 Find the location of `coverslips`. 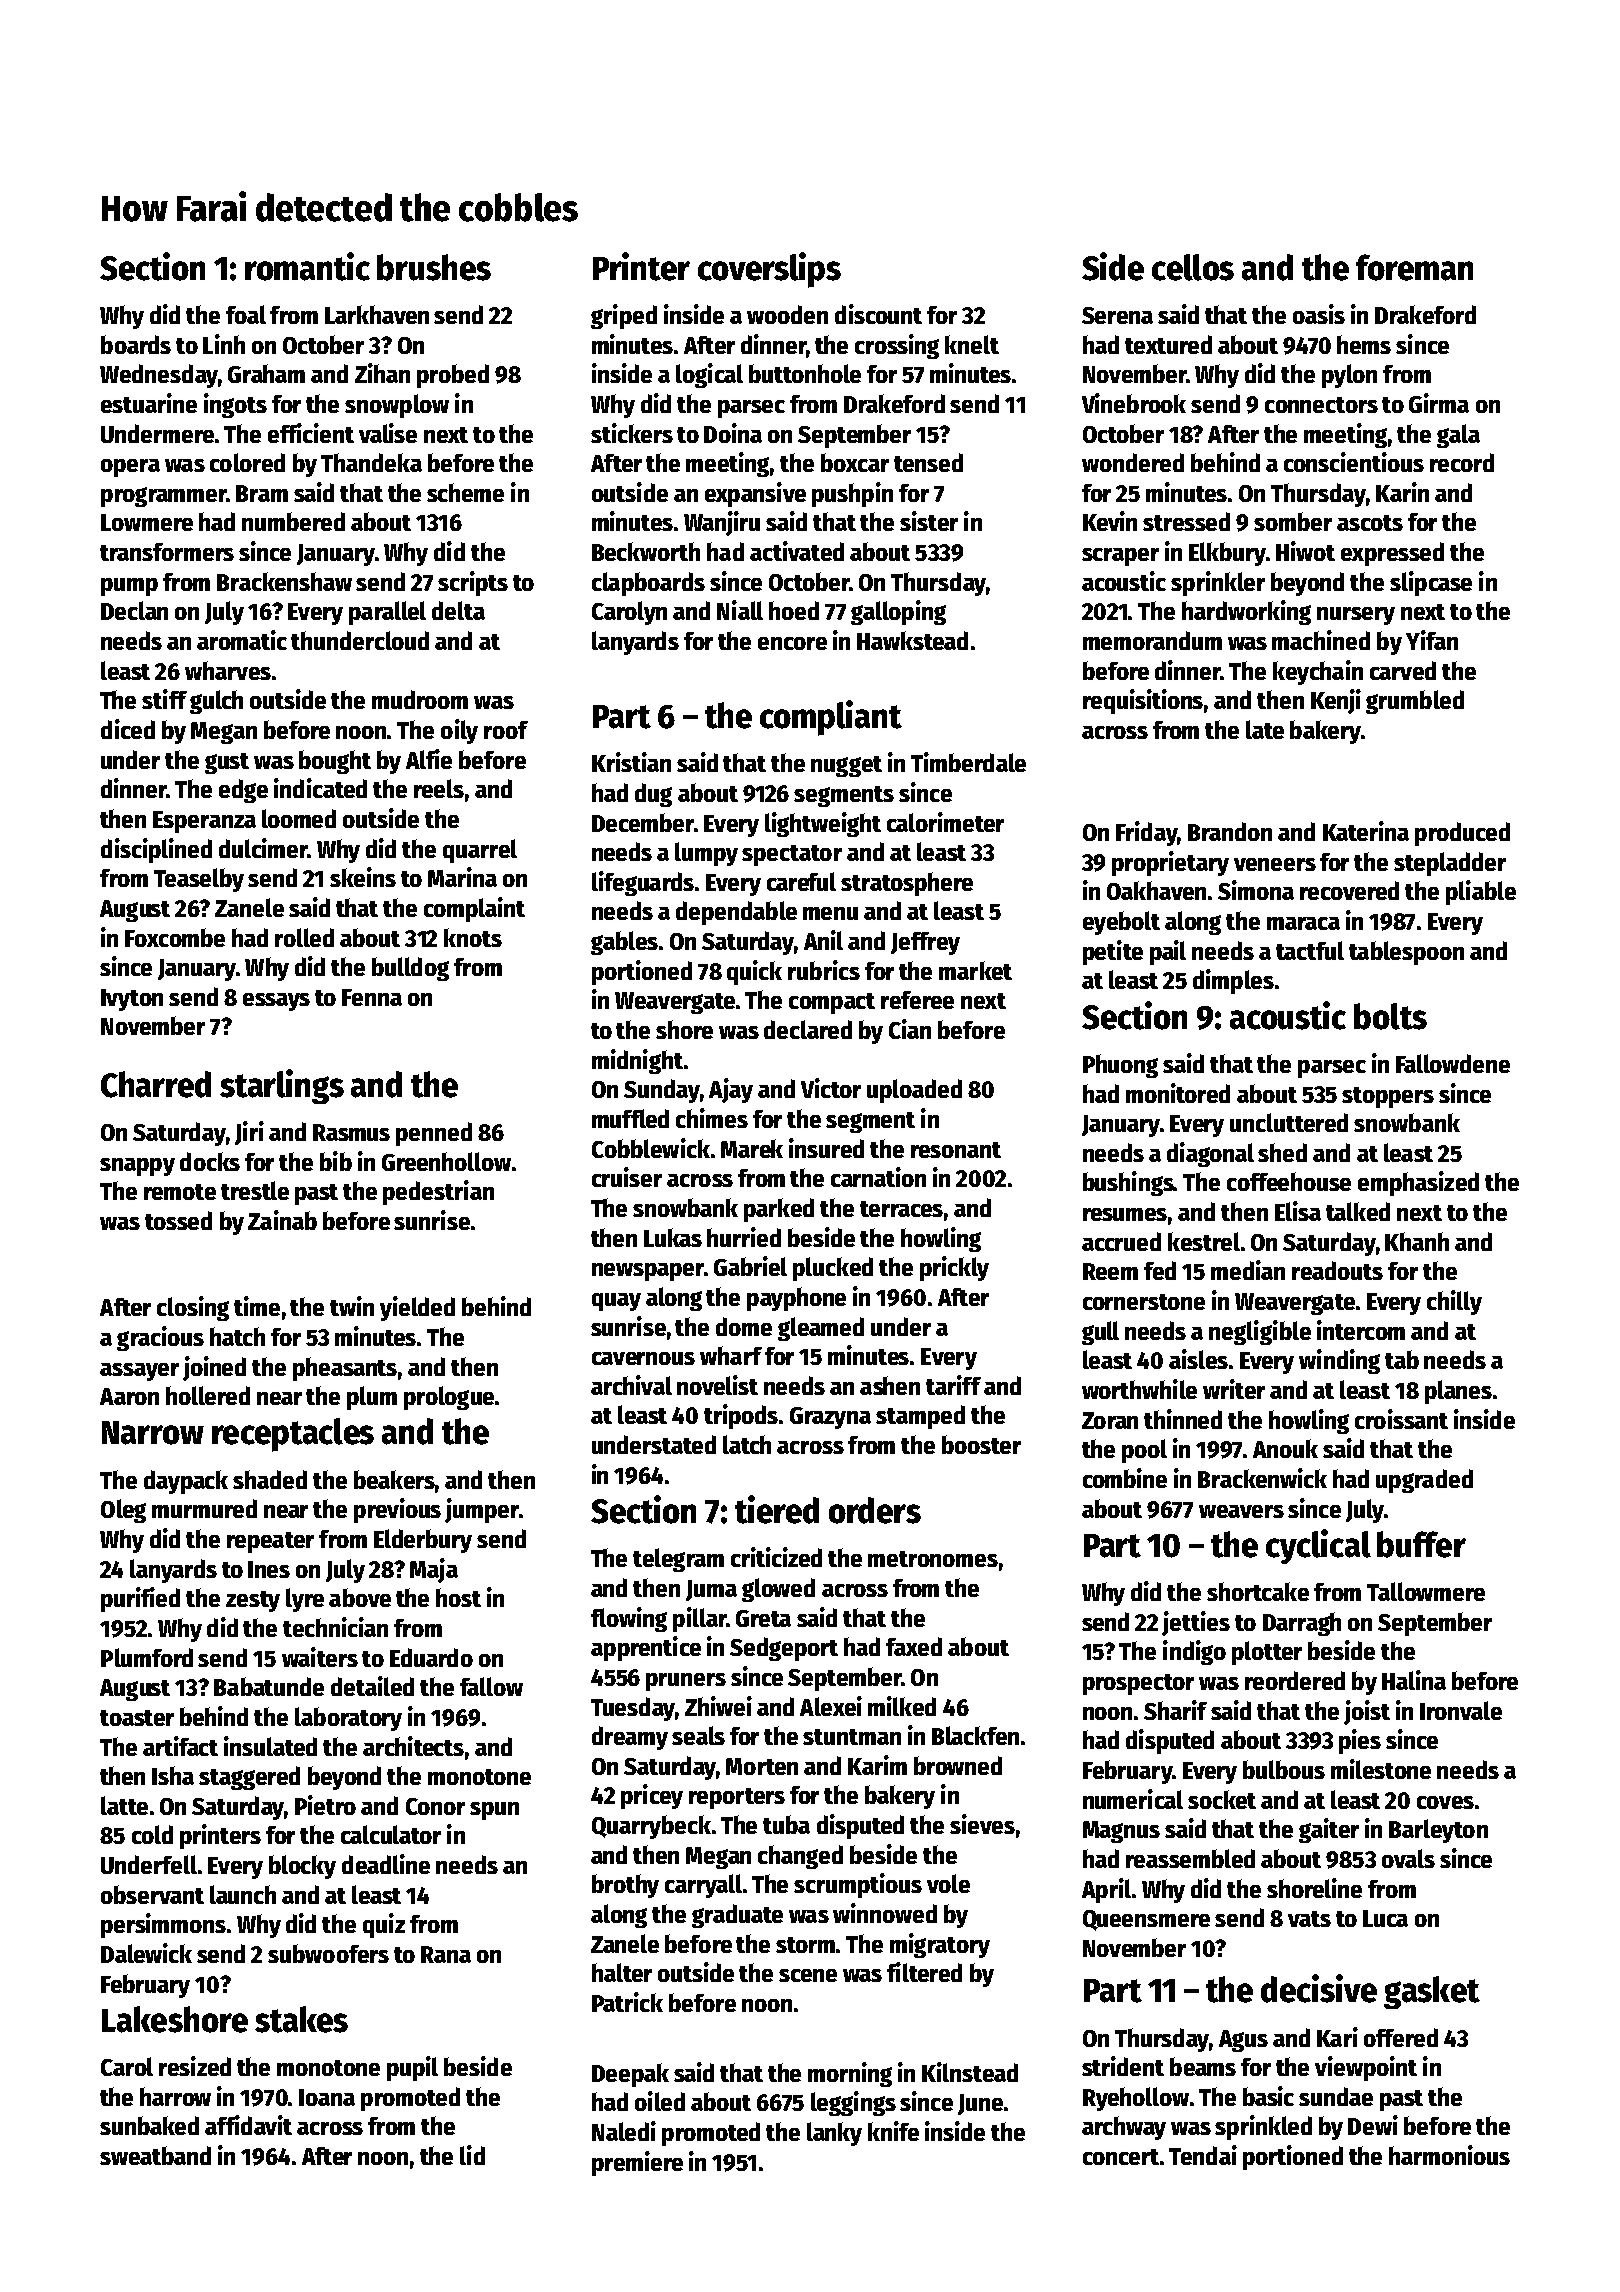

coverslips is located at coordinates (769, 270).
